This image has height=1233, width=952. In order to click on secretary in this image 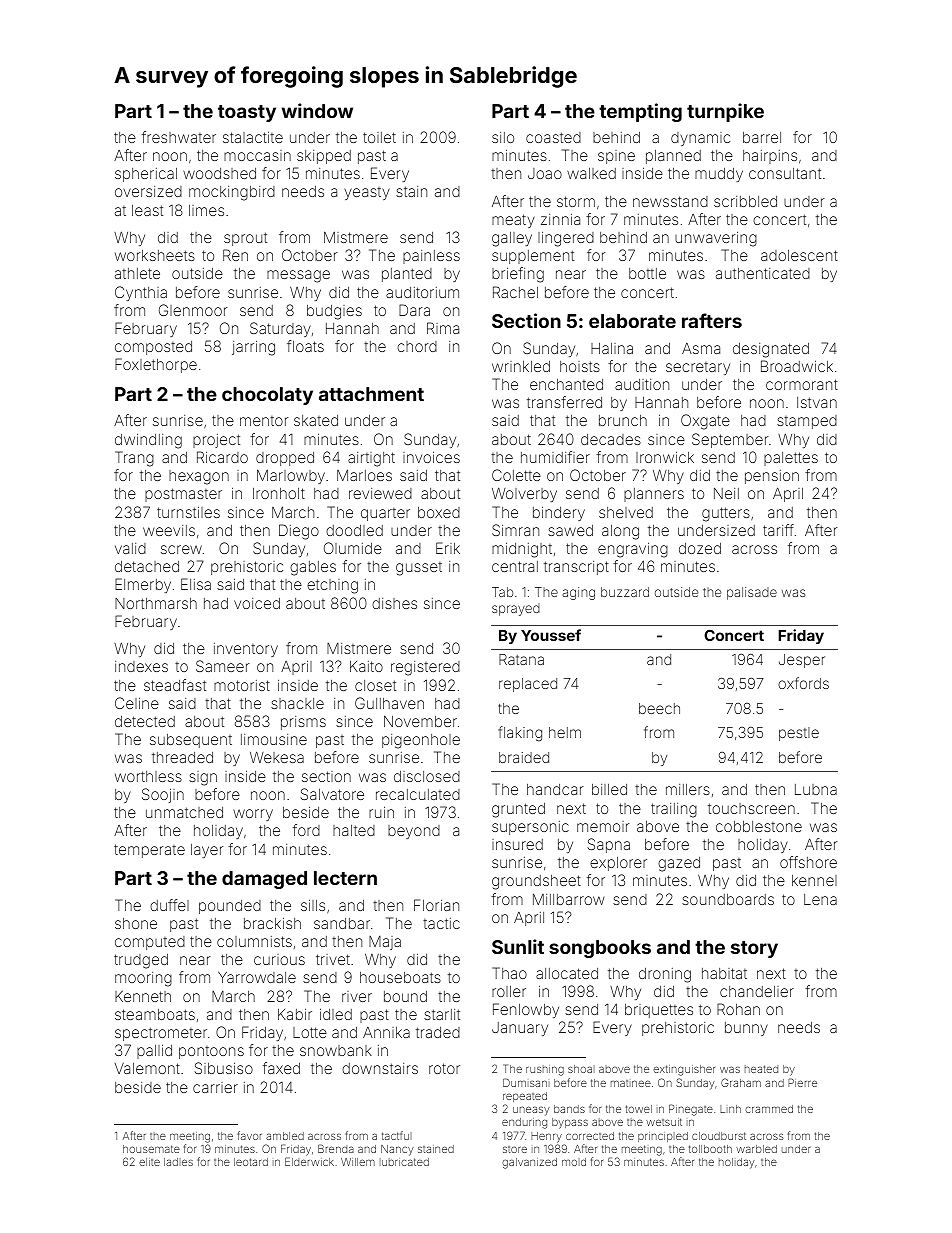, I will do `click(698, 368)`.
